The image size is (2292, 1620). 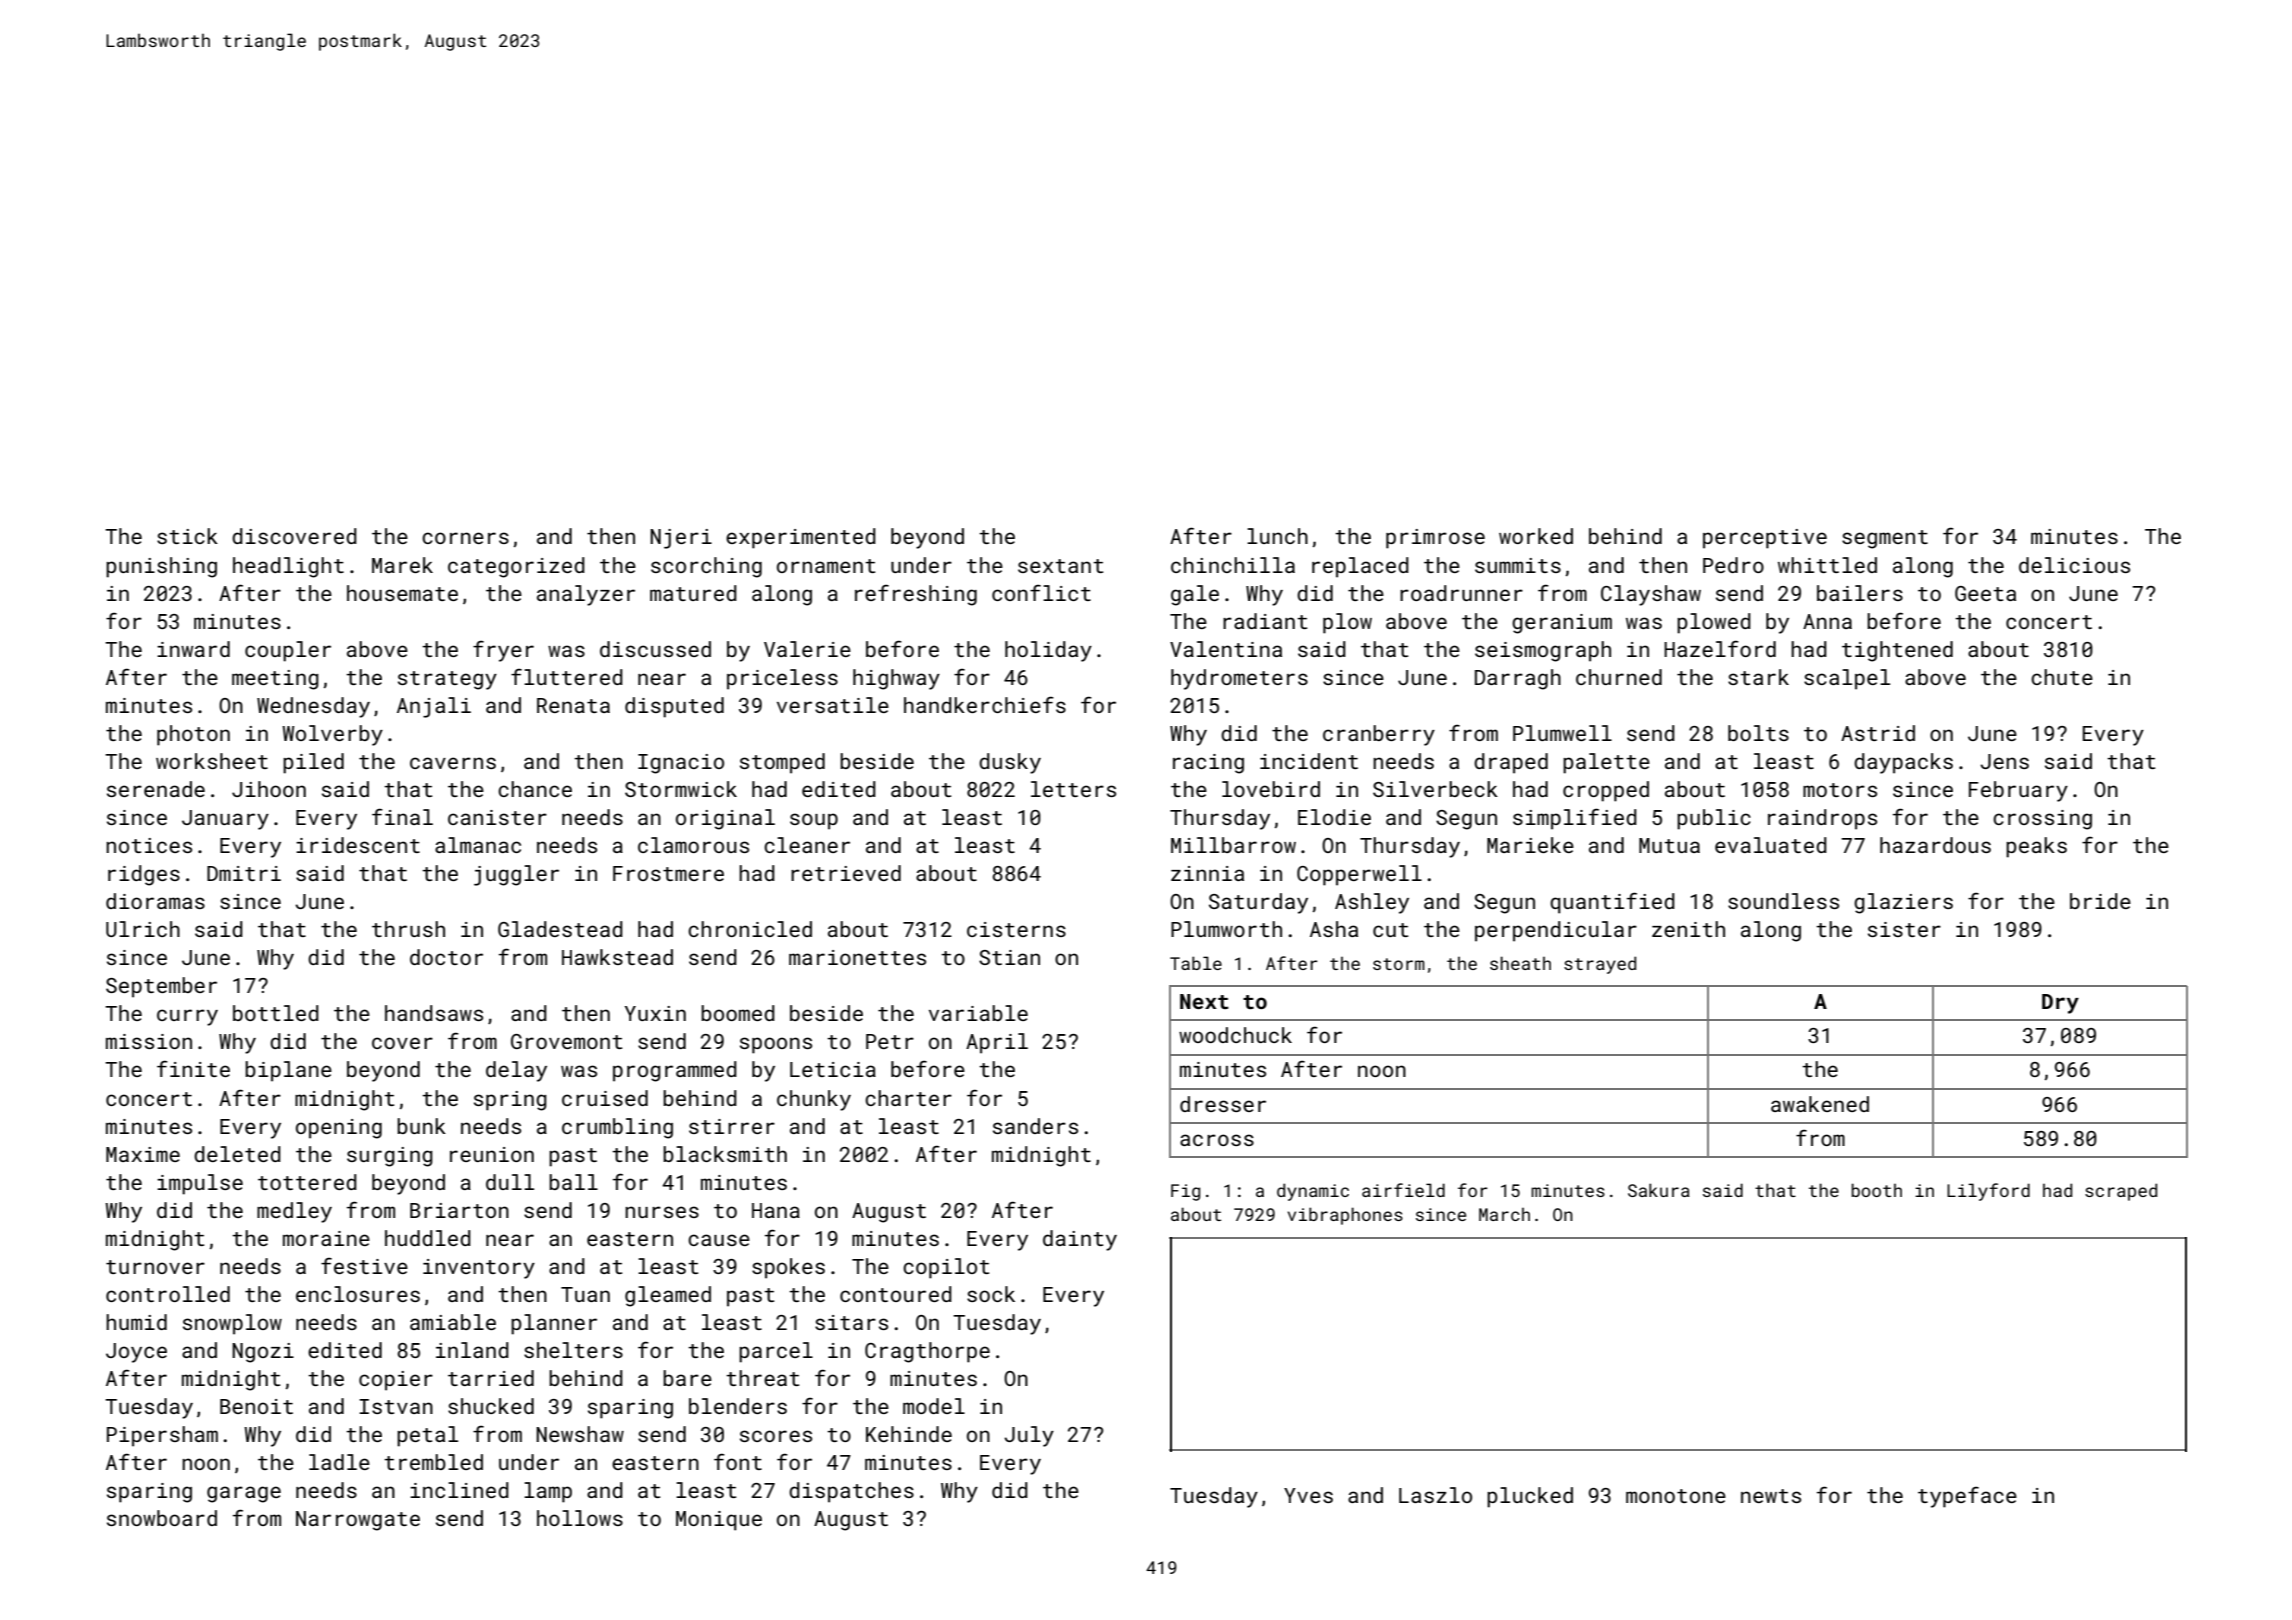 What do you see at coordinates (1435, 539) in the page?
I see `primrose` at bounding box center [1435, 539].
